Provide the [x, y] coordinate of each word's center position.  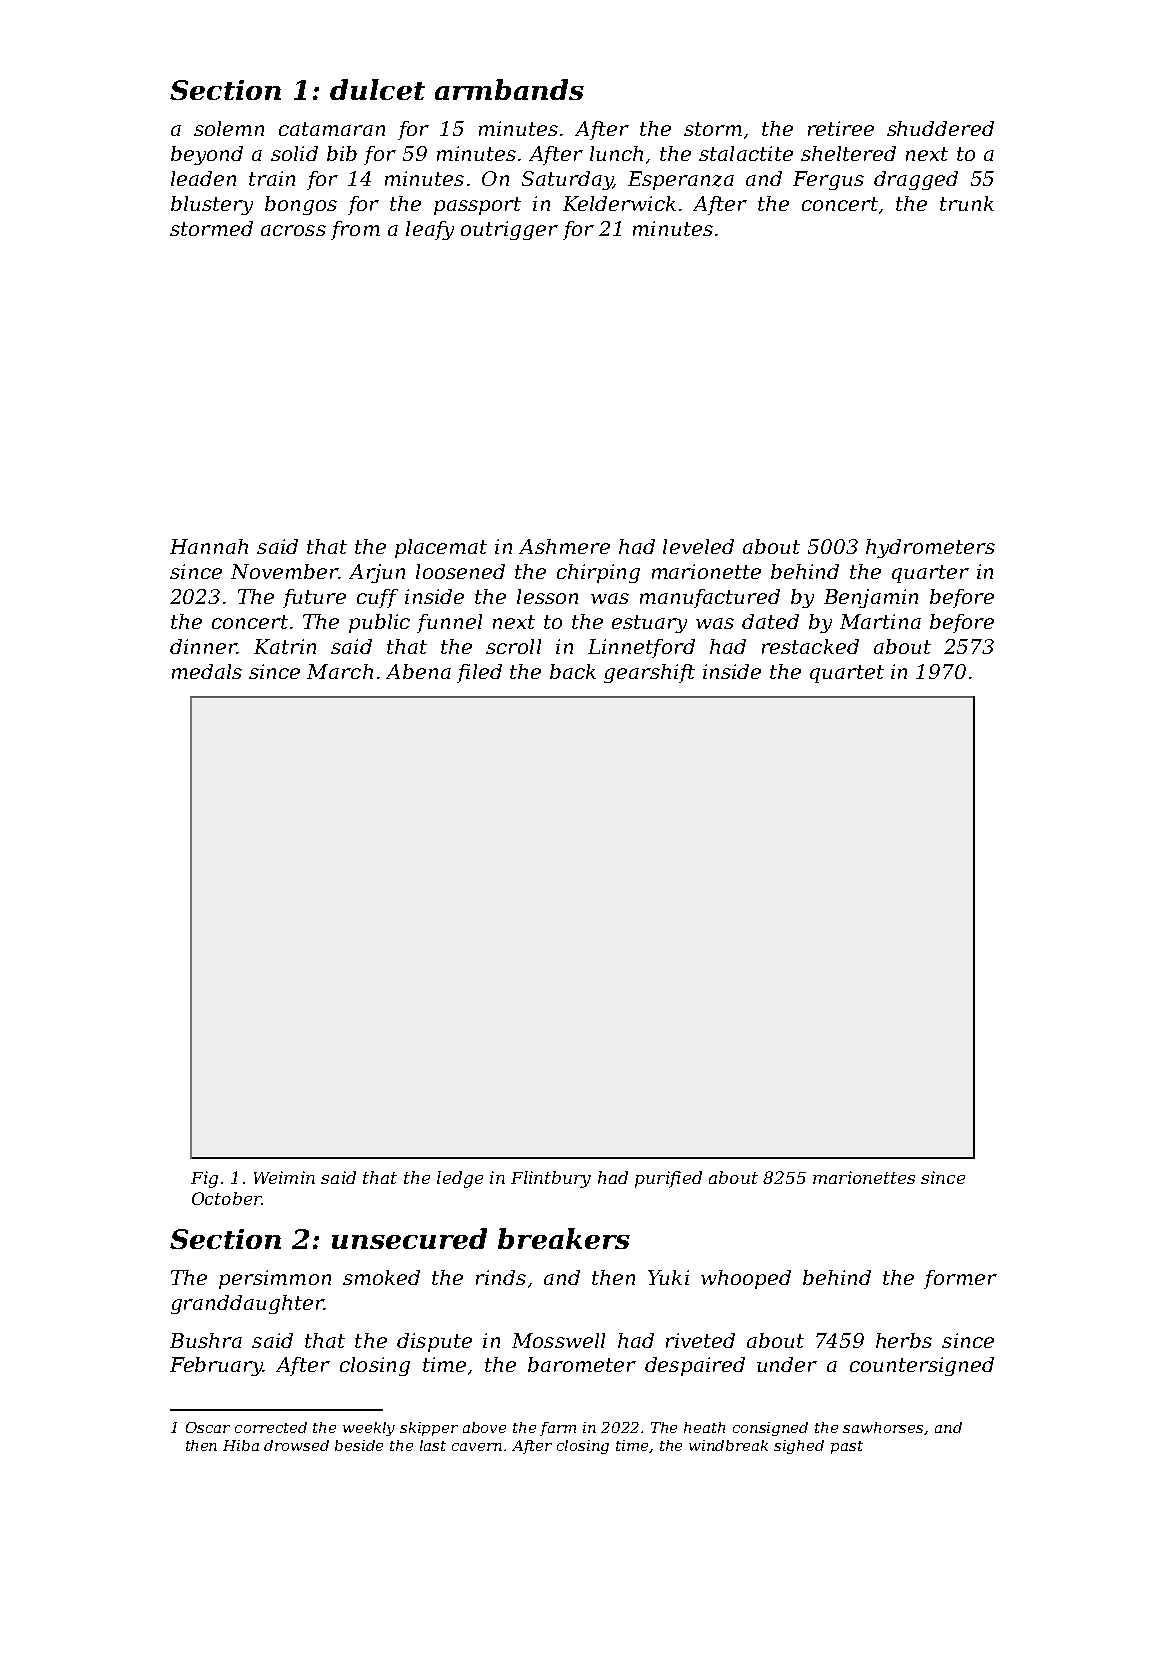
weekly [369, 1429]
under [787, 1364]
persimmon [275, 1279]
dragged [916, 180]
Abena [418, 671]
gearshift [649, 673]
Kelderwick [619, 203]
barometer [582, 1364]
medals [207, 671]
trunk [967, 203]
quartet [847, 674]
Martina [880, 621]
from [355, 230]
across [293, 230]
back [573, 671]
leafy [430, 230]
